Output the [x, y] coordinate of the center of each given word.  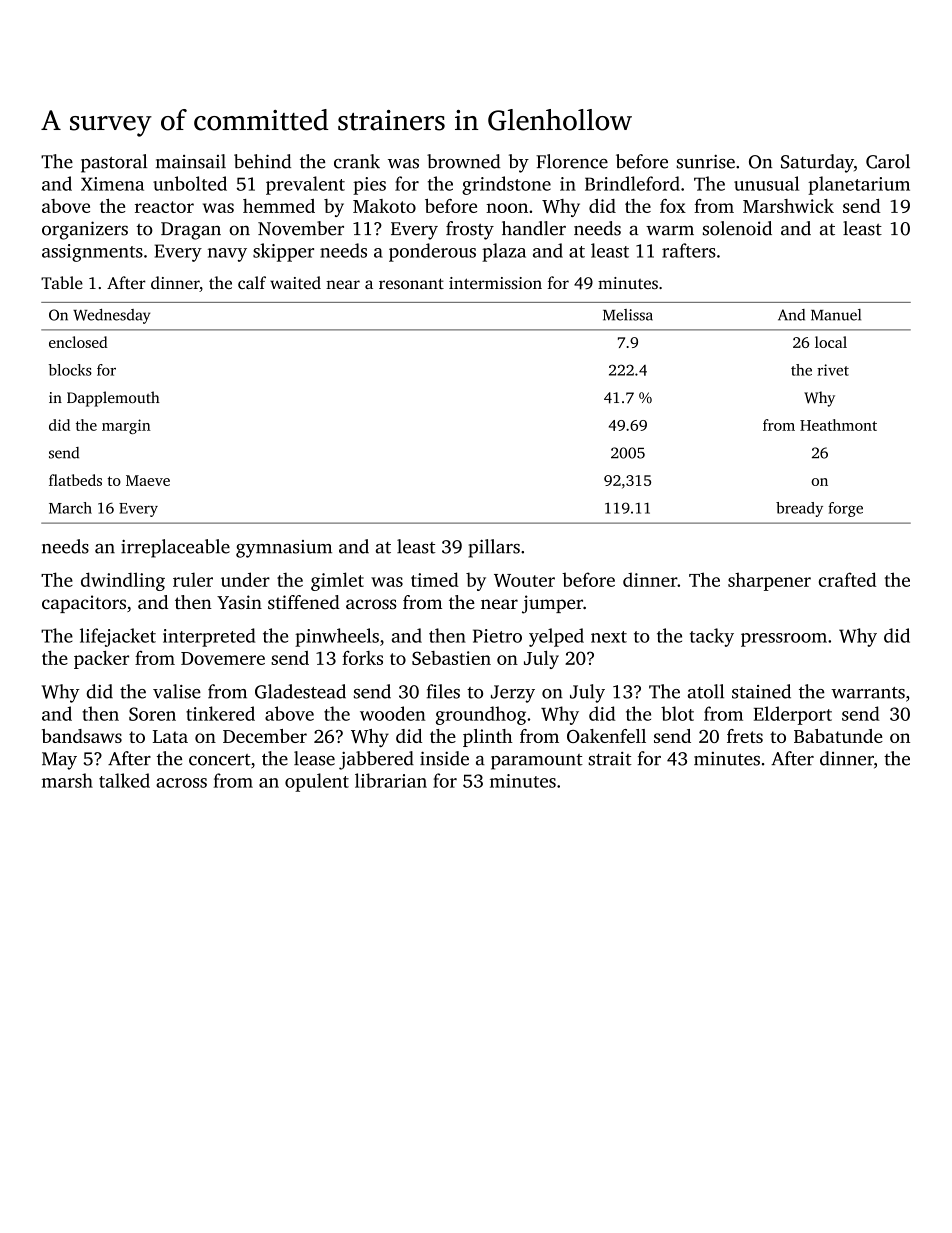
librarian [391, 780]
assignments [92, 253]
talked [124, 780]
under [245, 579]
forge [846, 509]
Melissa [628, 315]
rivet [833, 370]
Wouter [524, 580]
